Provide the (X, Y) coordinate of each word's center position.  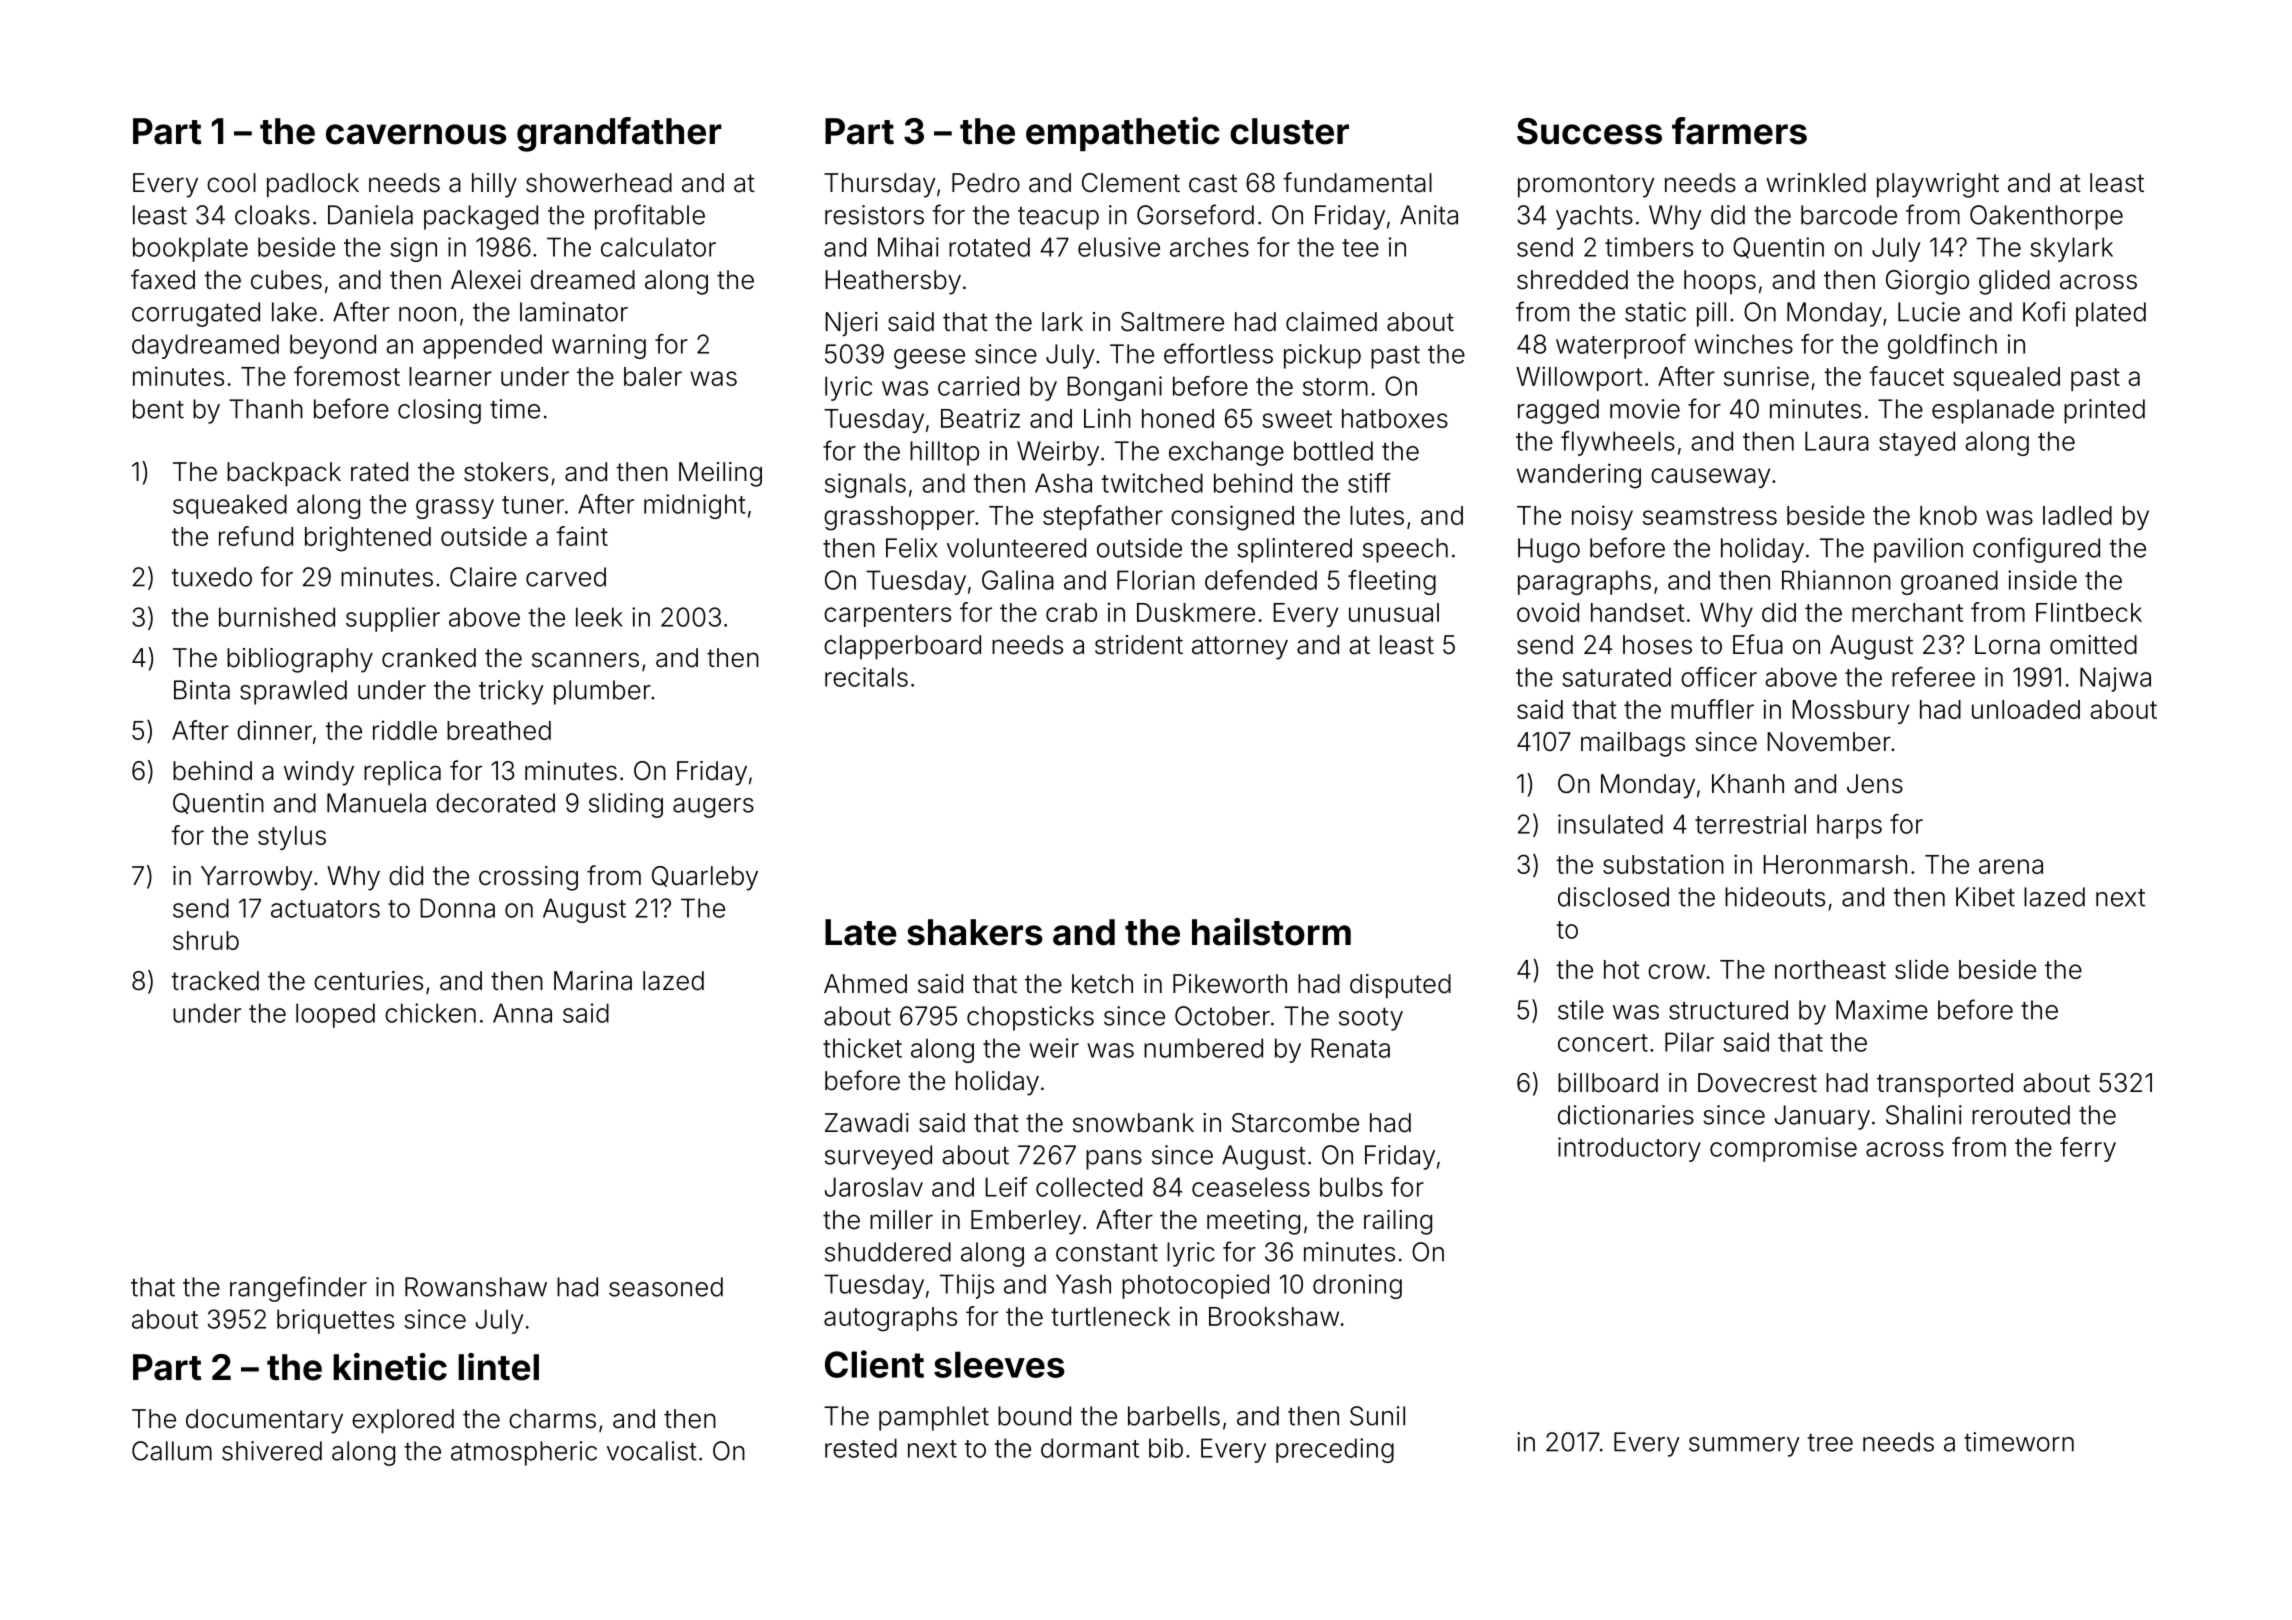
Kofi (2044, 311)
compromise (1783, 1149)
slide (1922, 969)
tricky (511, 692)
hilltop (944, 453)
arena (2011, 866)
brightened (368, 539)
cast (1213, 183)
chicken (430, 1013)
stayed (1917, 443)
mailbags (1633, 744)
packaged (481, 217)
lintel (498, 1367)
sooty (1371, 1019)
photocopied (1195, 1286)
